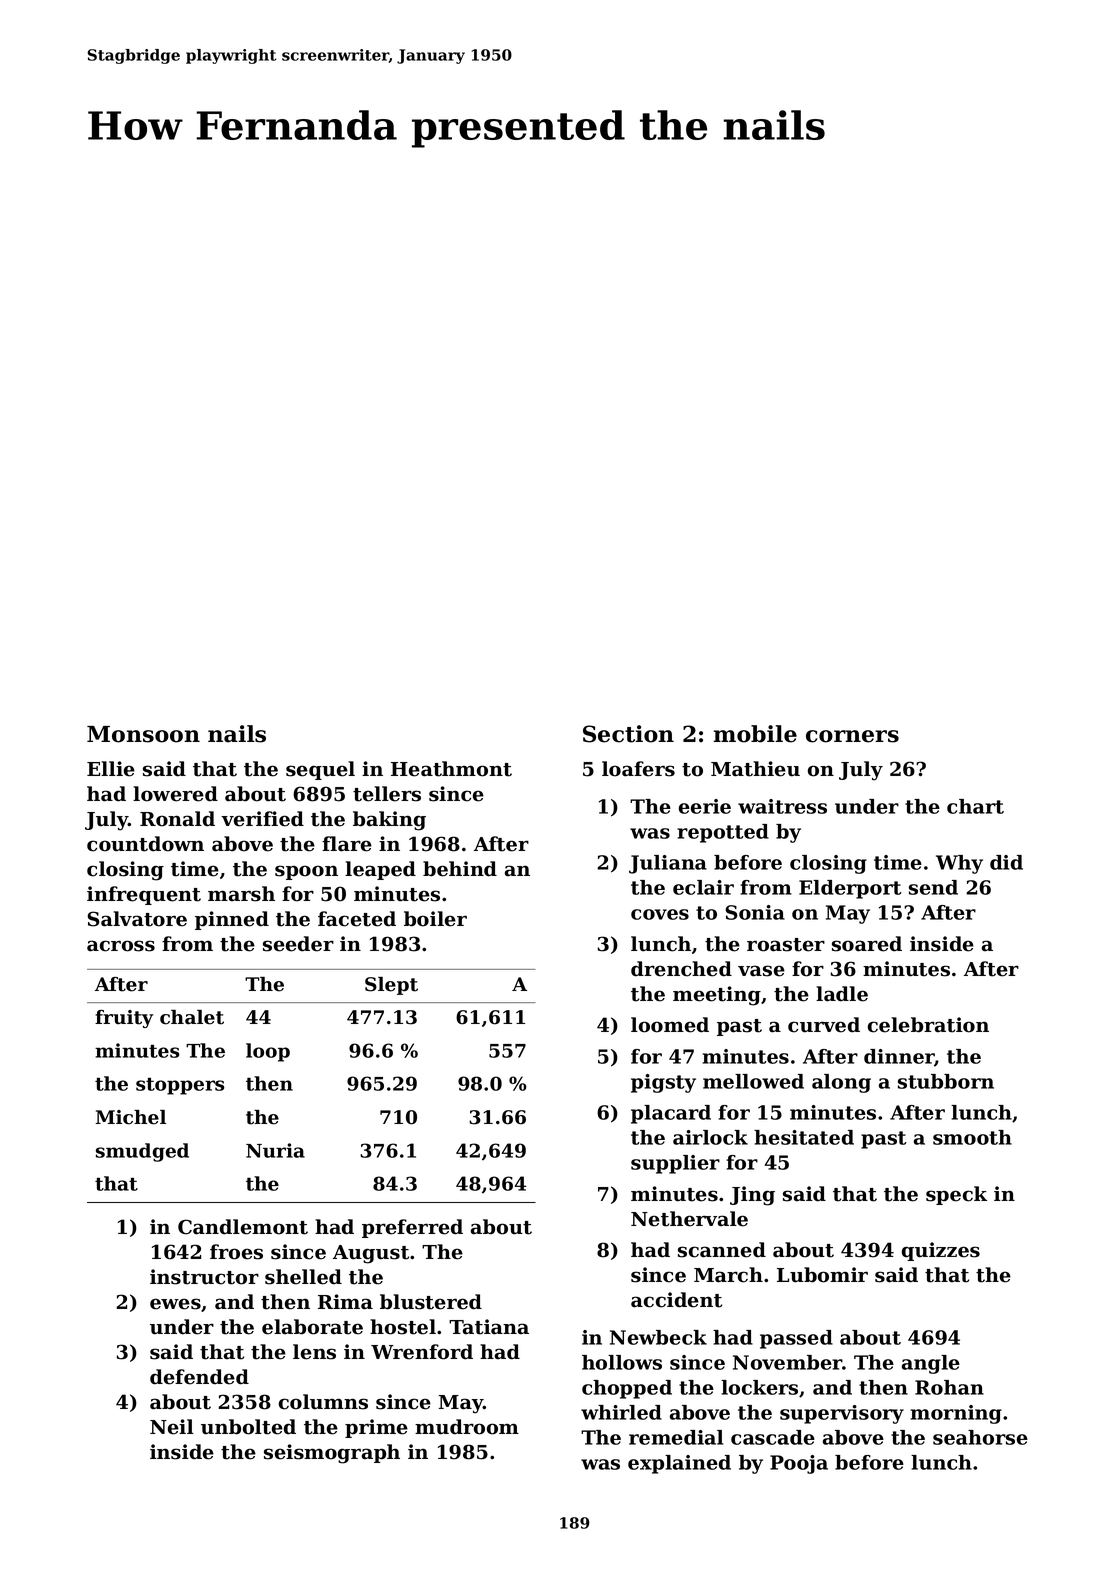  What do you see at coordinates (679, 1464) in the document?
I see `explained` at bounding box center [679, 1464].
